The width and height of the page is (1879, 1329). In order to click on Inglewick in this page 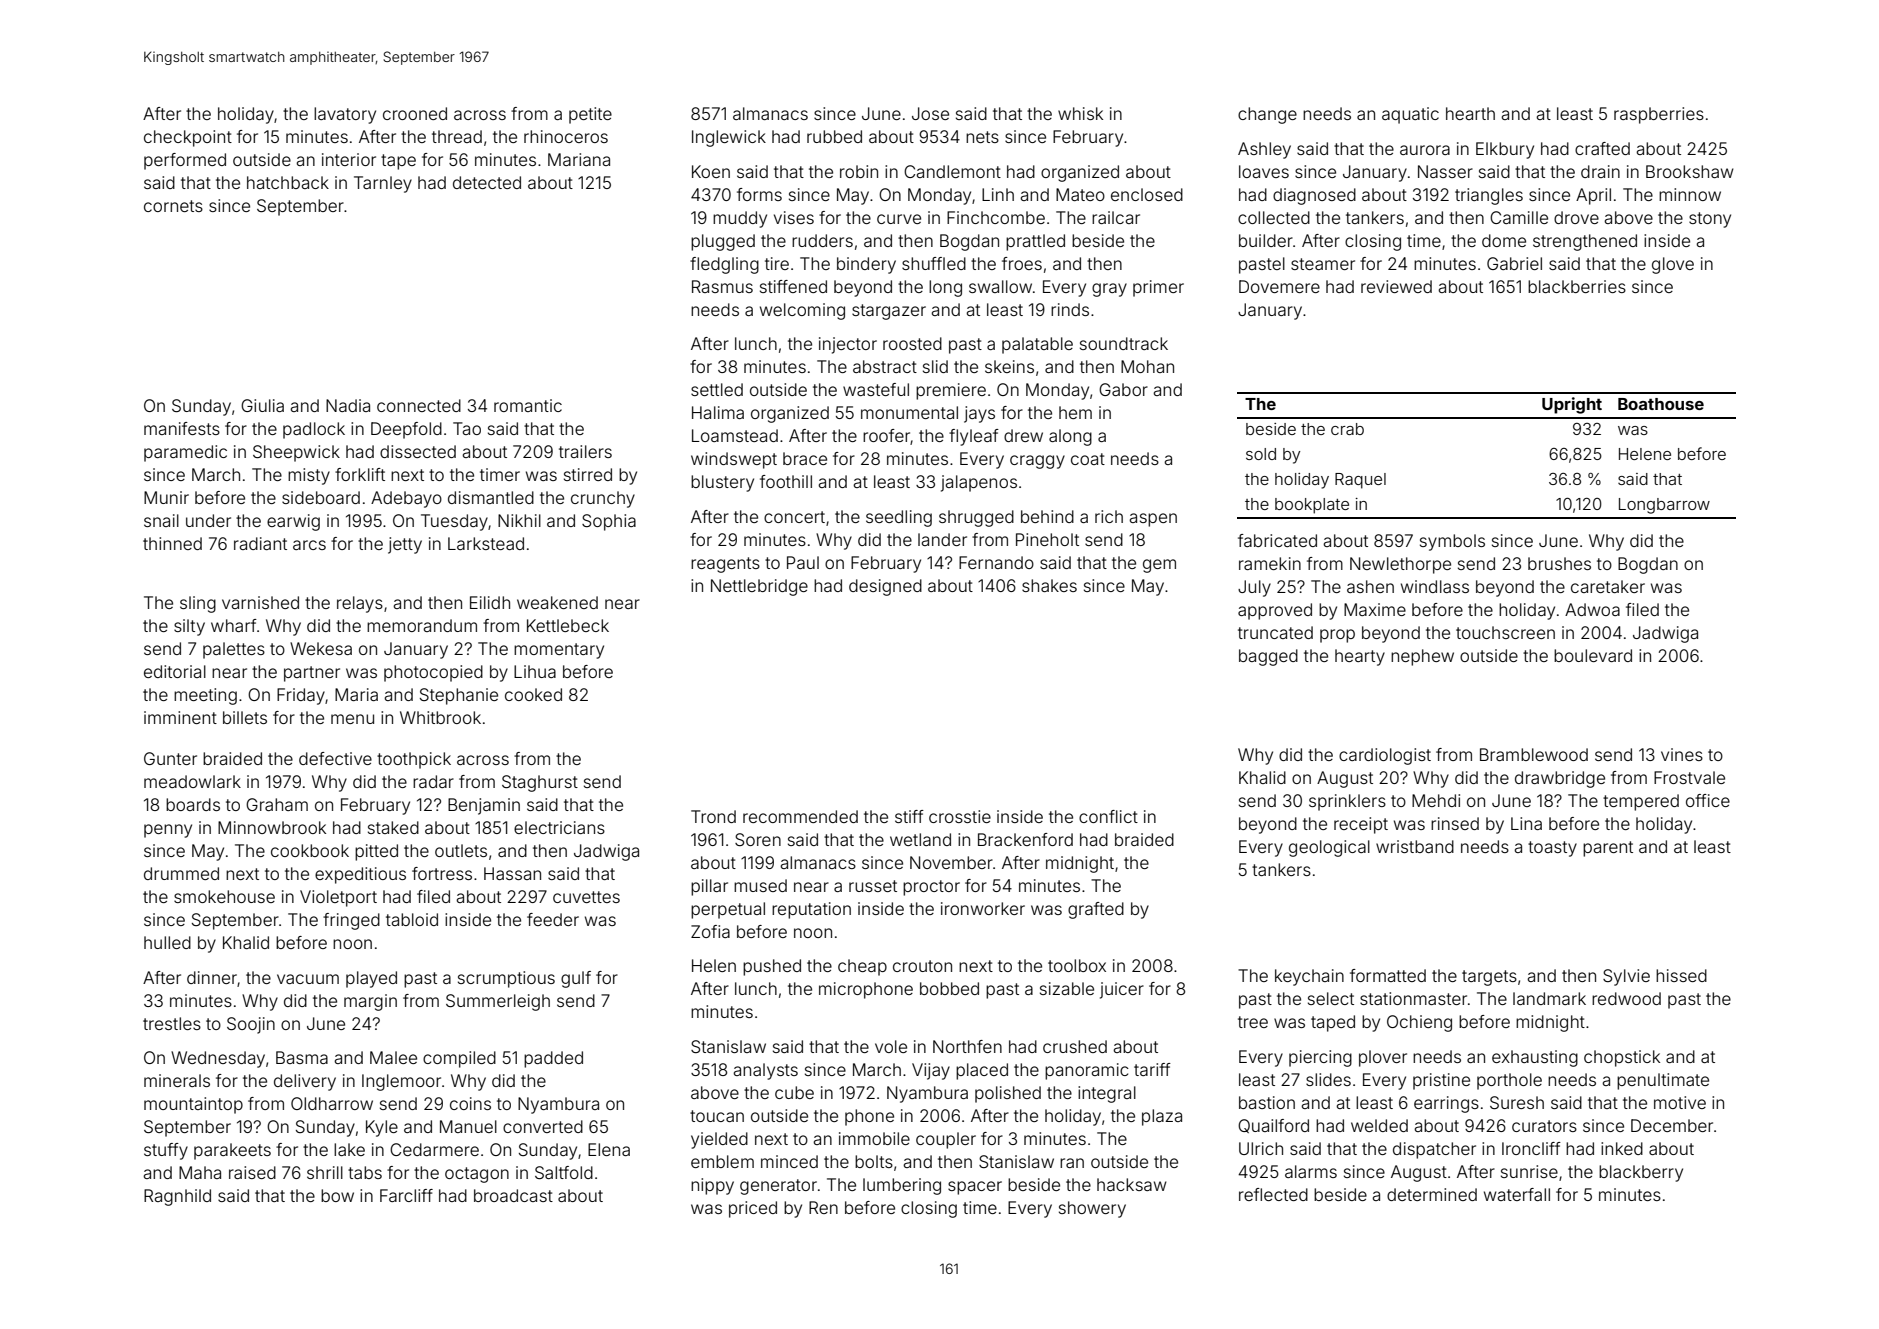, I will do `click(729, 138)`.
